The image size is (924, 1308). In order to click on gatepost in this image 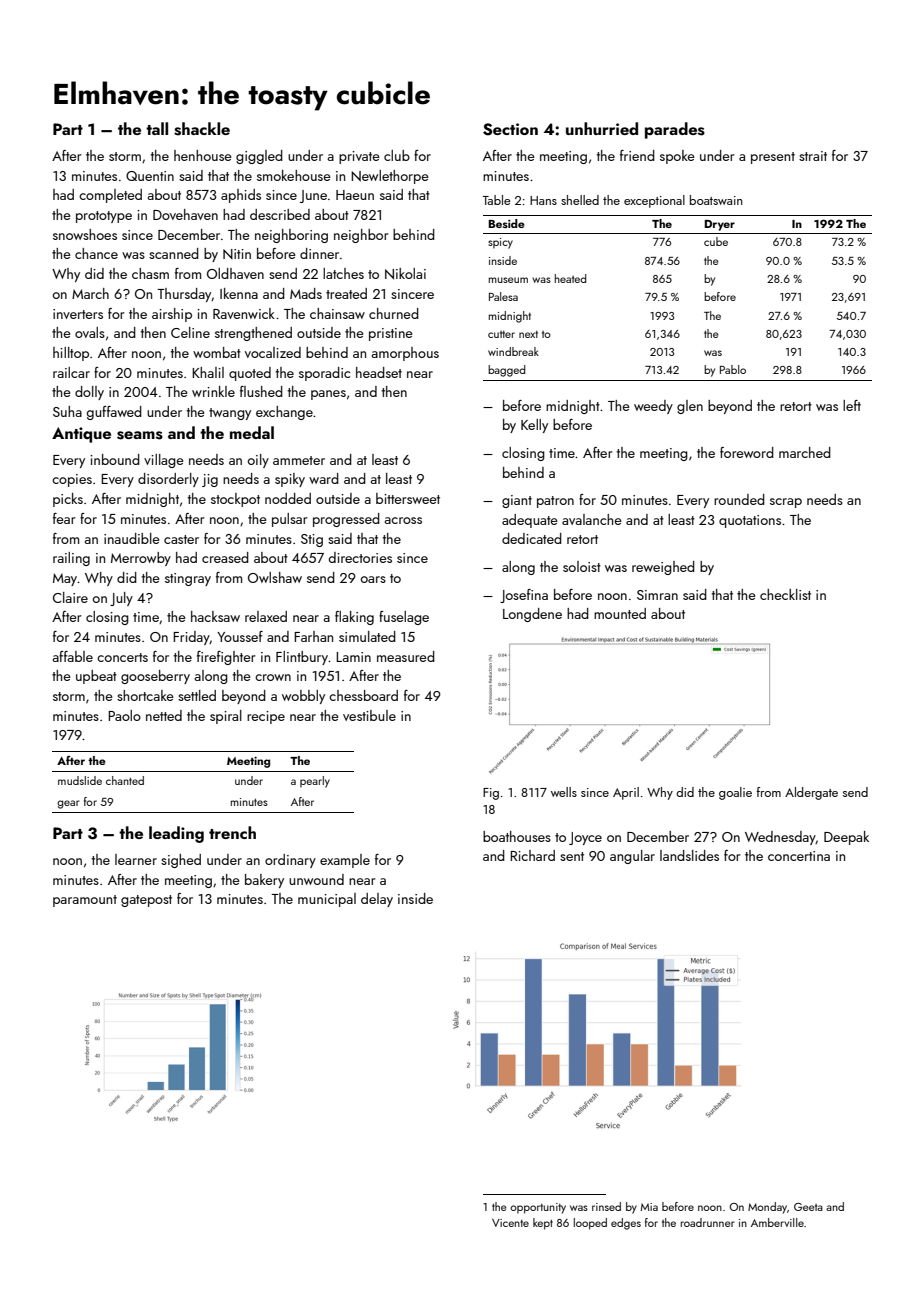, I will do `click(146, 901)`.
